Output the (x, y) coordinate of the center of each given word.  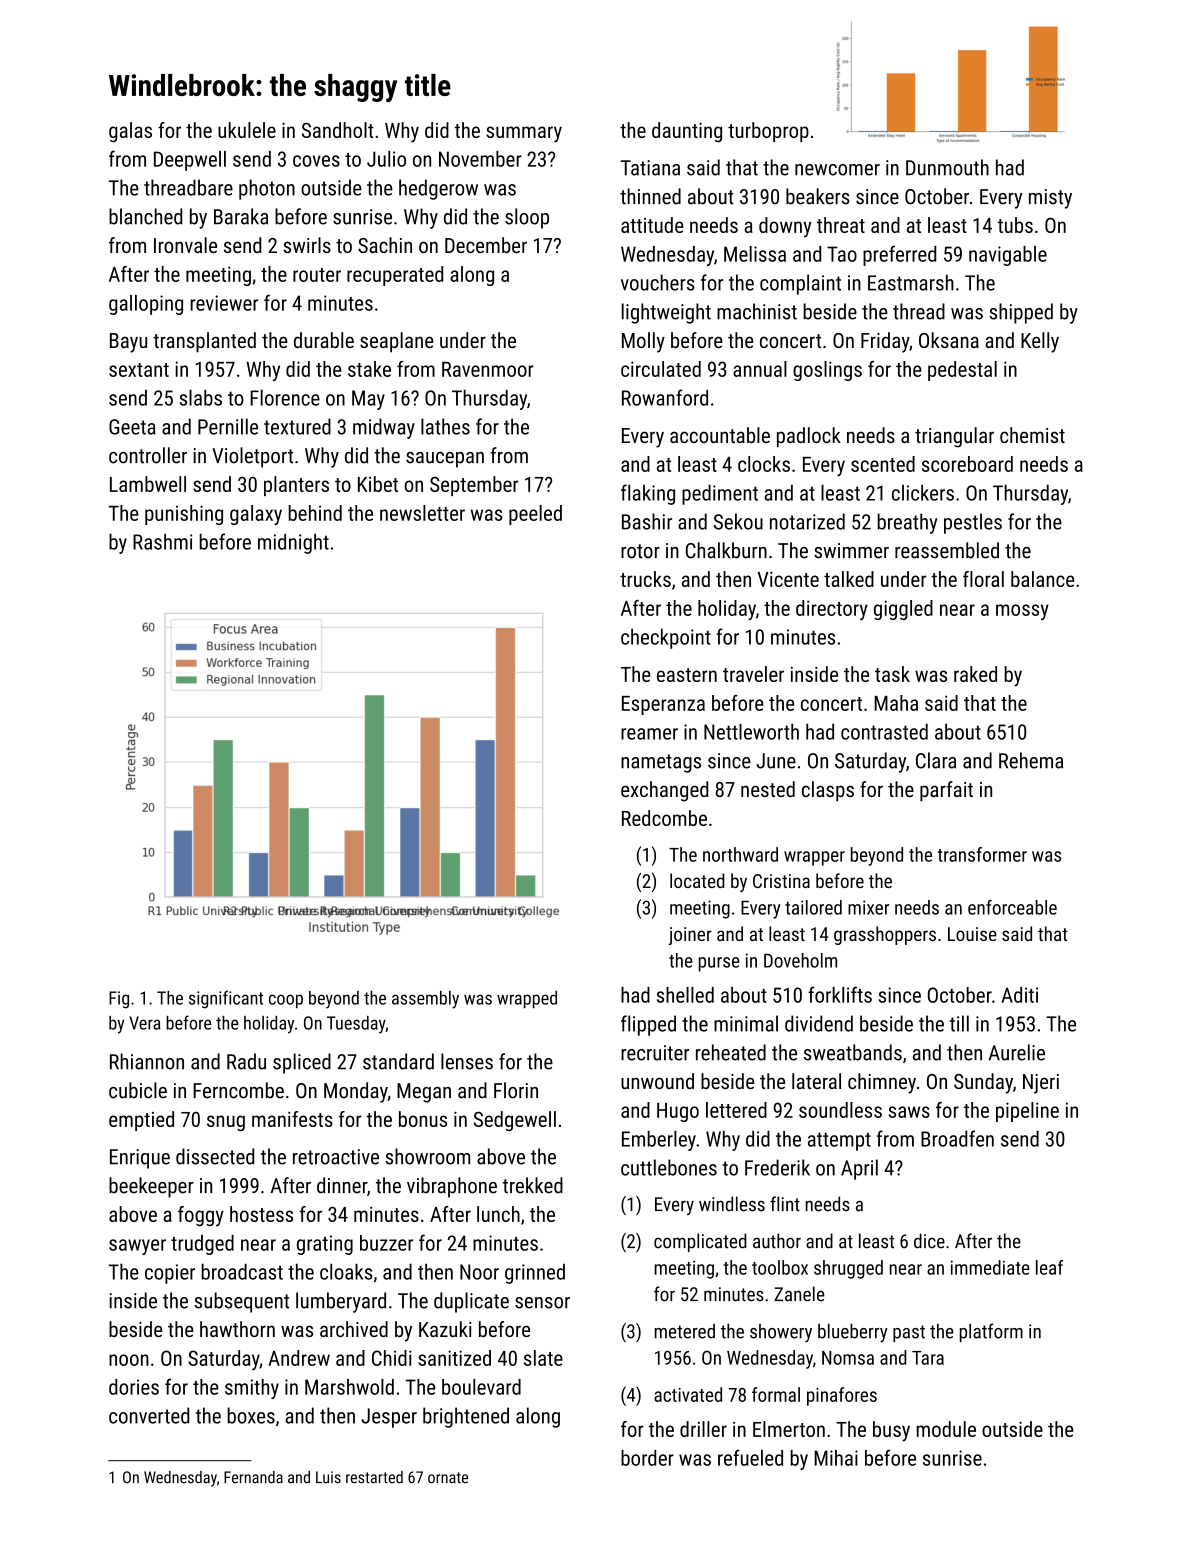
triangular (954, 437)
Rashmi (162, 541)
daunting (687, 132)
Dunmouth (947, 167)
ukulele (247, 130)
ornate (448, 1478)
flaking (648, 494)
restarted (374, 1477)
